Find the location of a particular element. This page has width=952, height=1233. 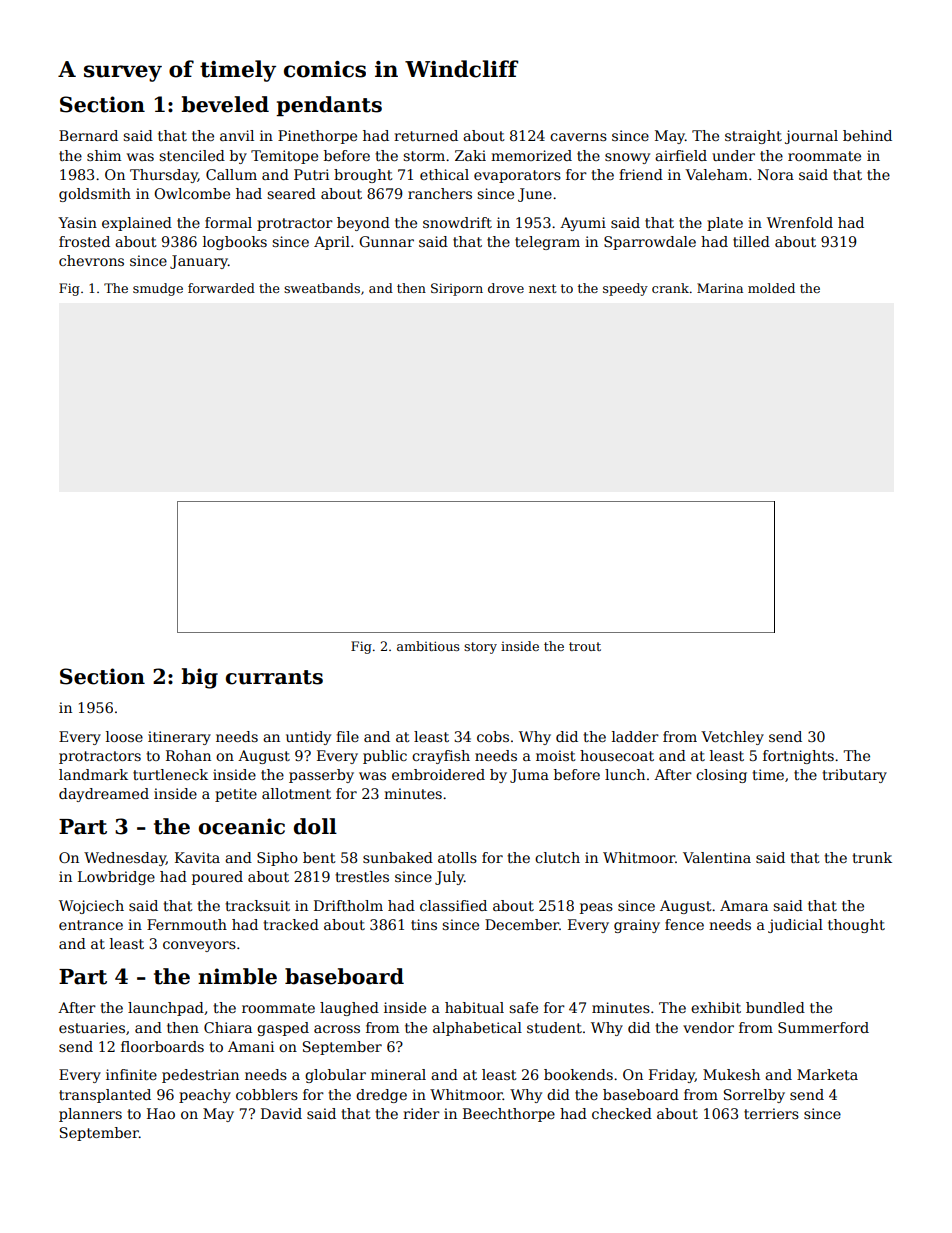

Wojciech is located at coordinates (91, 907).
